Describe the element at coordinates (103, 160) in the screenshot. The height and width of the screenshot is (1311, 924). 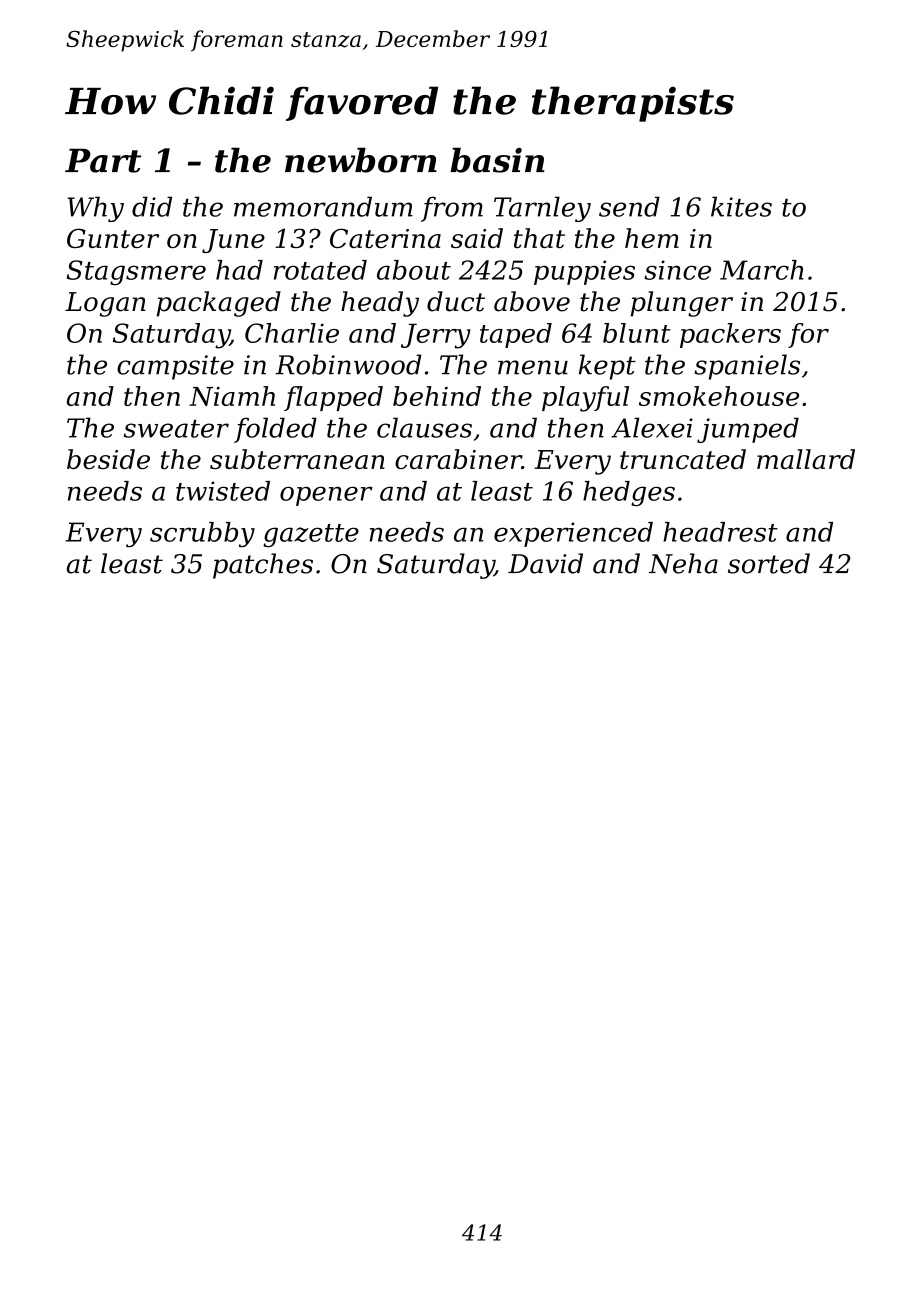
I see `Part` at that location.
